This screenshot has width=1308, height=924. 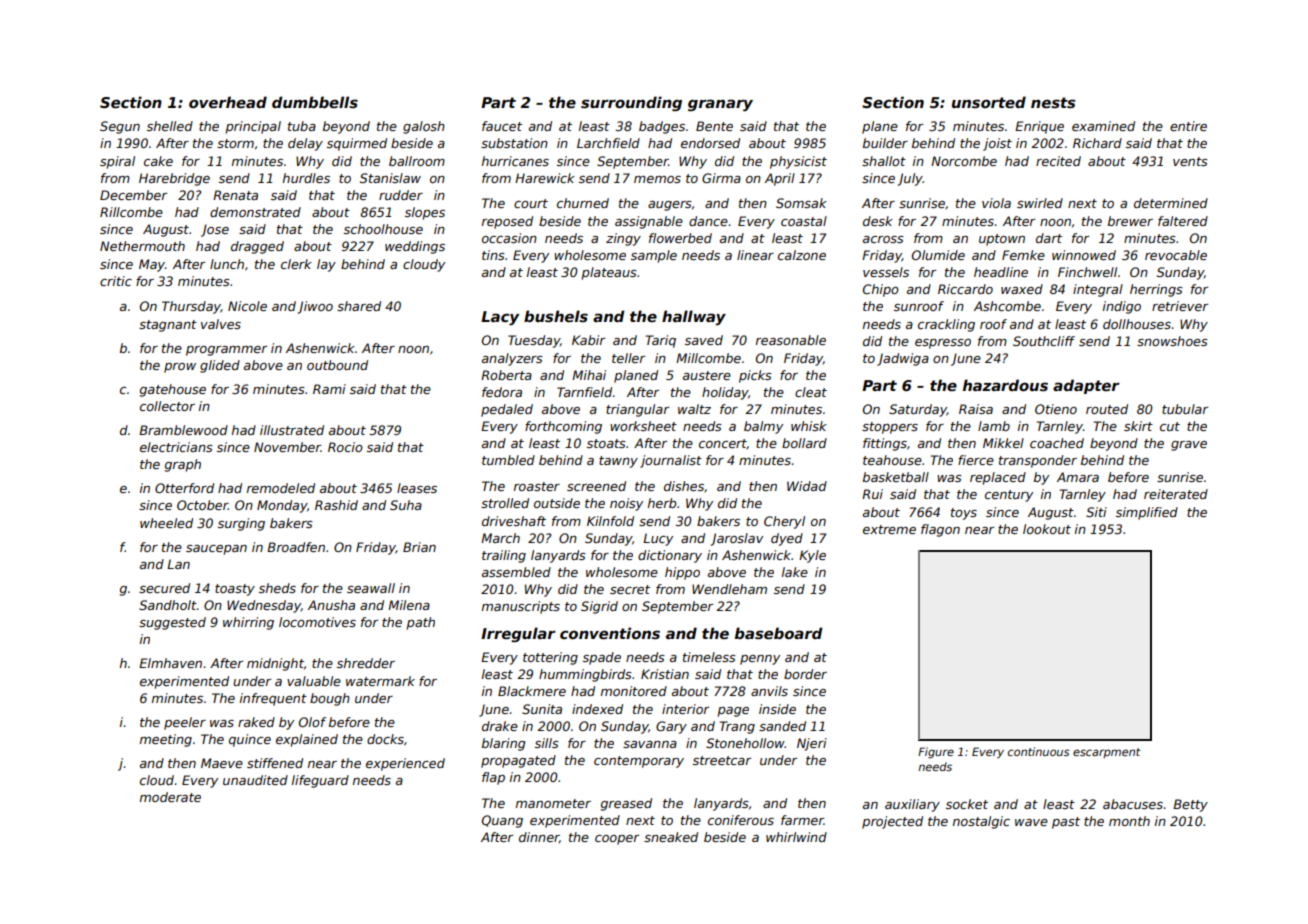 What do you see at coordinates (516, 572) in the screenshot?
I see `assembled` at bounding box center [516, 572].
